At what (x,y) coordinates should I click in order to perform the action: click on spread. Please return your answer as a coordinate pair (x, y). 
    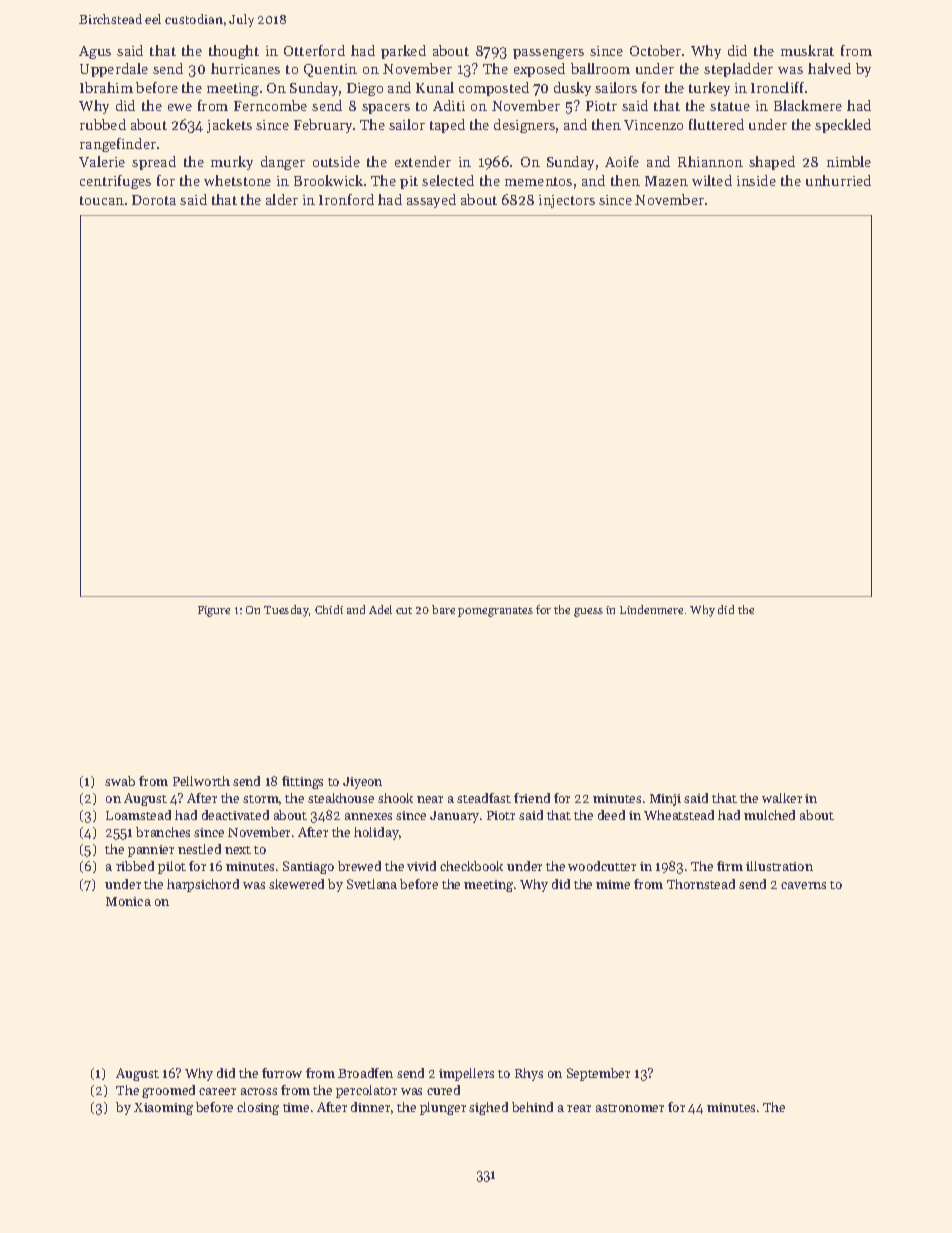
    Looking at the image, I should click on (154, 163).
